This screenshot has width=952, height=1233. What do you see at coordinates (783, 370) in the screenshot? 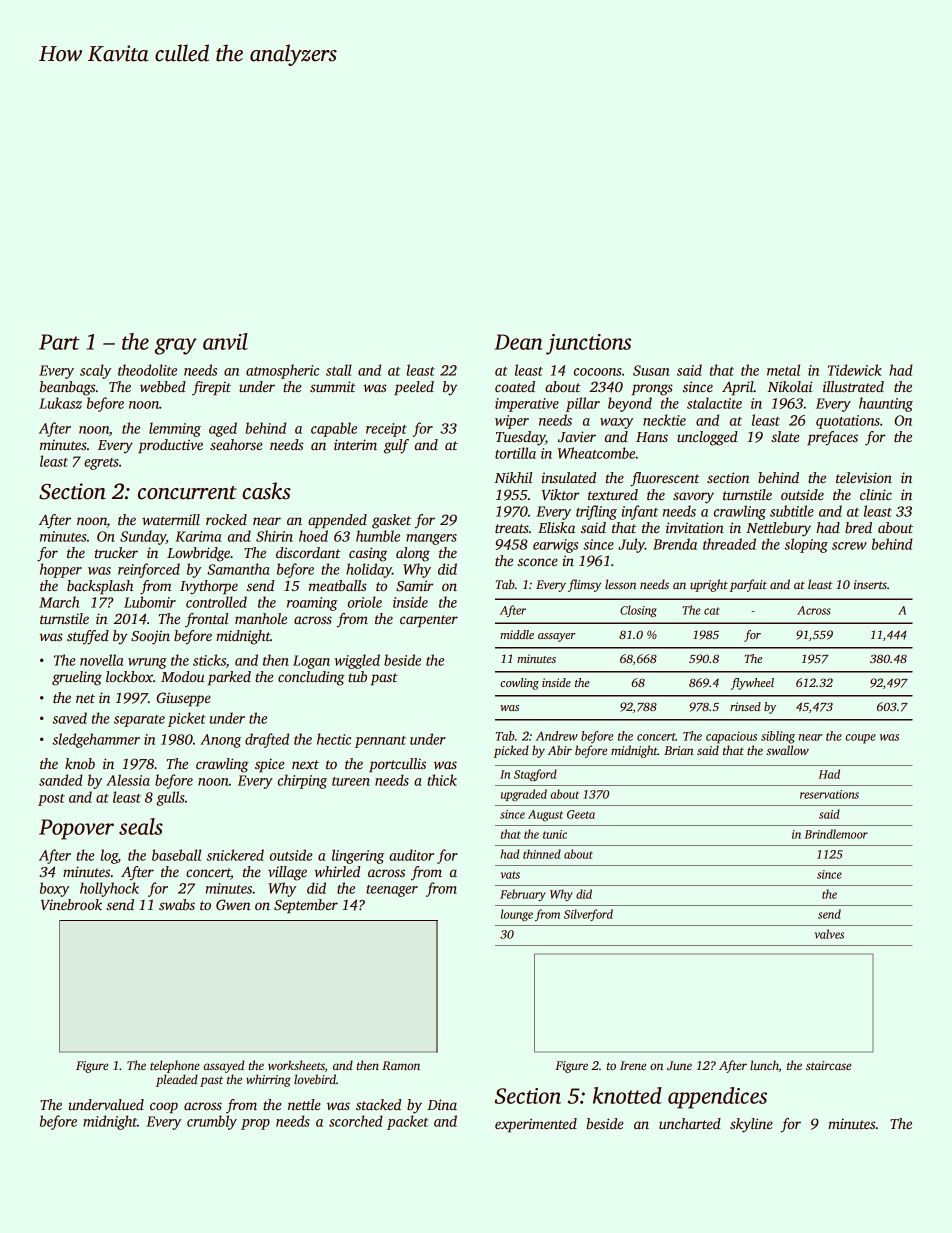
I see `metal` at bounding box center [783, 370].
